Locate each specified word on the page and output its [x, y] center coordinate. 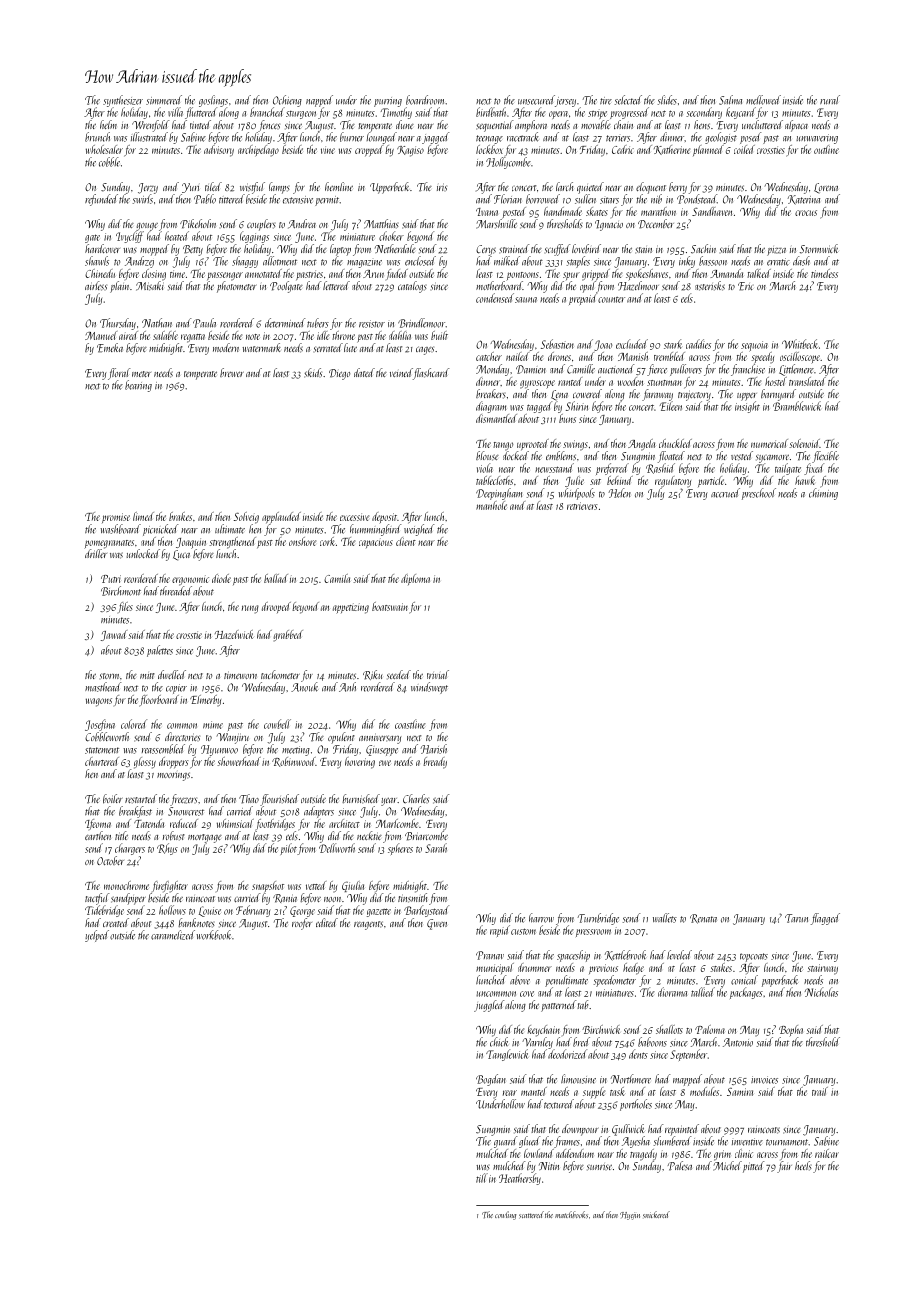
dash [801, 261]
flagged [825, 919]
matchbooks [571, 1215]
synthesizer [123, 101]
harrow [541, 918]
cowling [505, 1215]
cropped [369, 151]
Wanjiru [233, 738]
